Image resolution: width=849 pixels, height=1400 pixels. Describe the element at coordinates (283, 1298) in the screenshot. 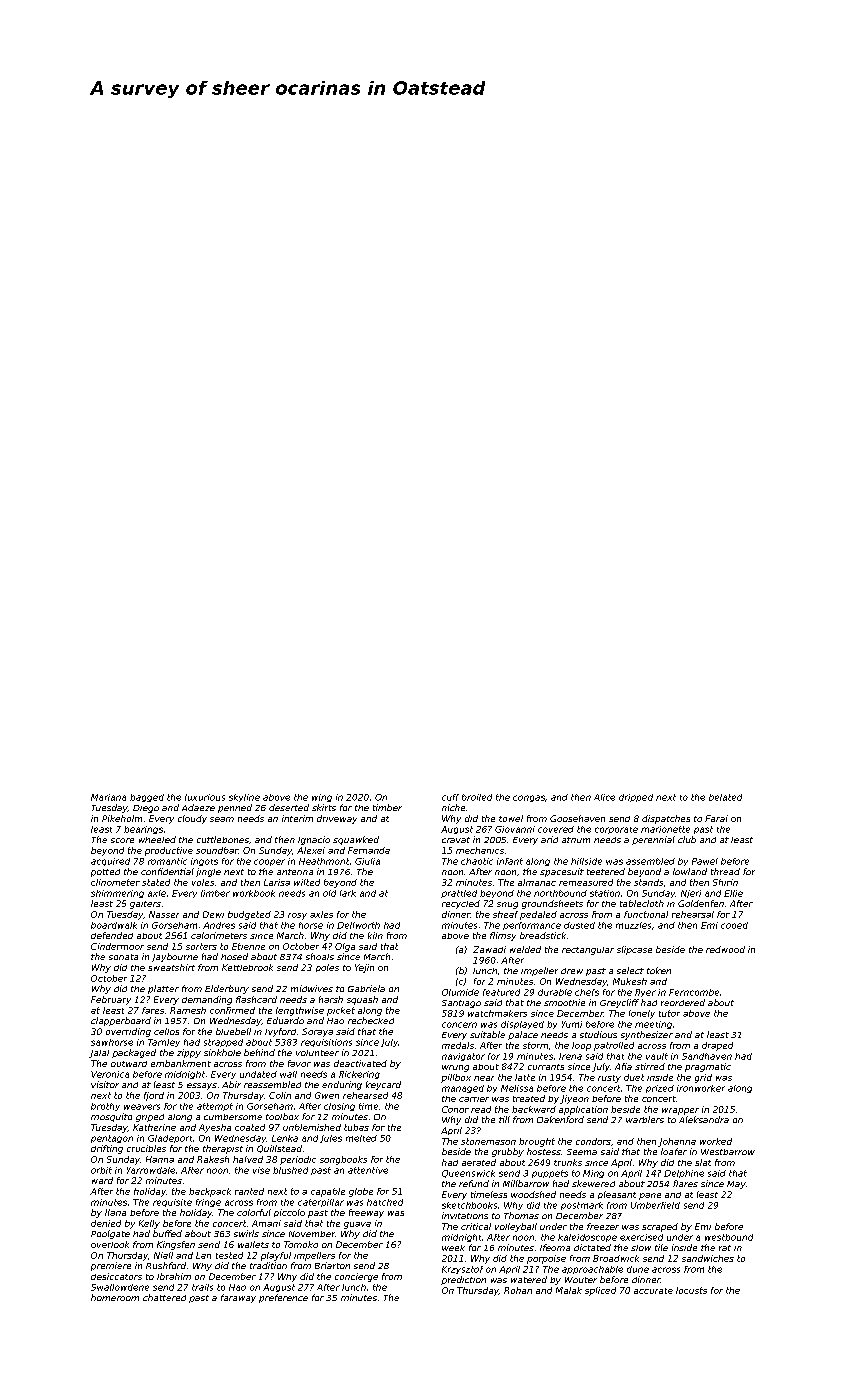

I see `preference` at that location.
